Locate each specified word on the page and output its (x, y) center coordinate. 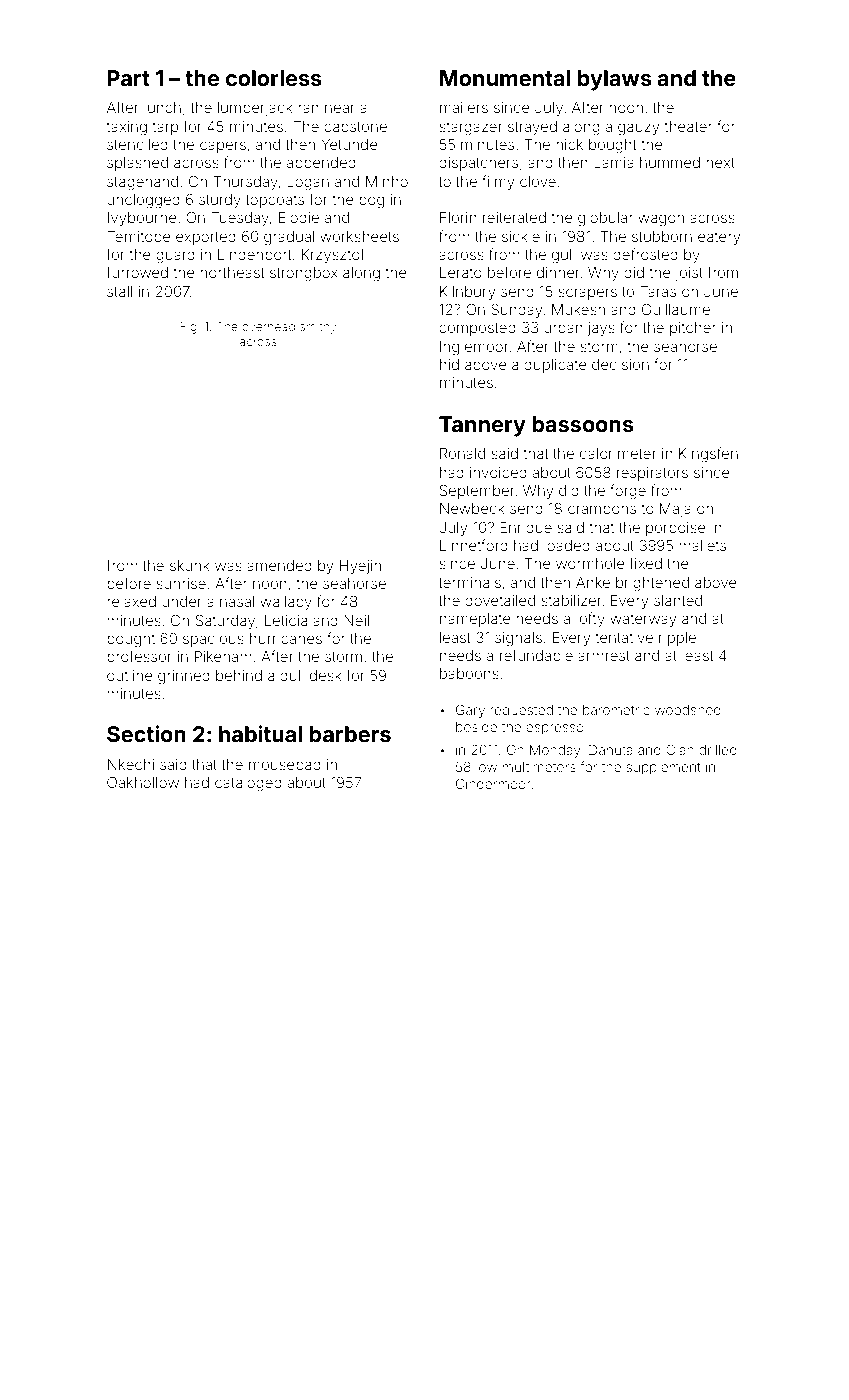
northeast (232, 272)
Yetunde (349, 144)
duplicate (555, 366)
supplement (663, 768)
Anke (593, 582)
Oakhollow (143, 782)
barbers (350, 734)
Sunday (516, 311)
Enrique (526, 529)
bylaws (615, 80)
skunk (190, 565)
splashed (137, 164)
